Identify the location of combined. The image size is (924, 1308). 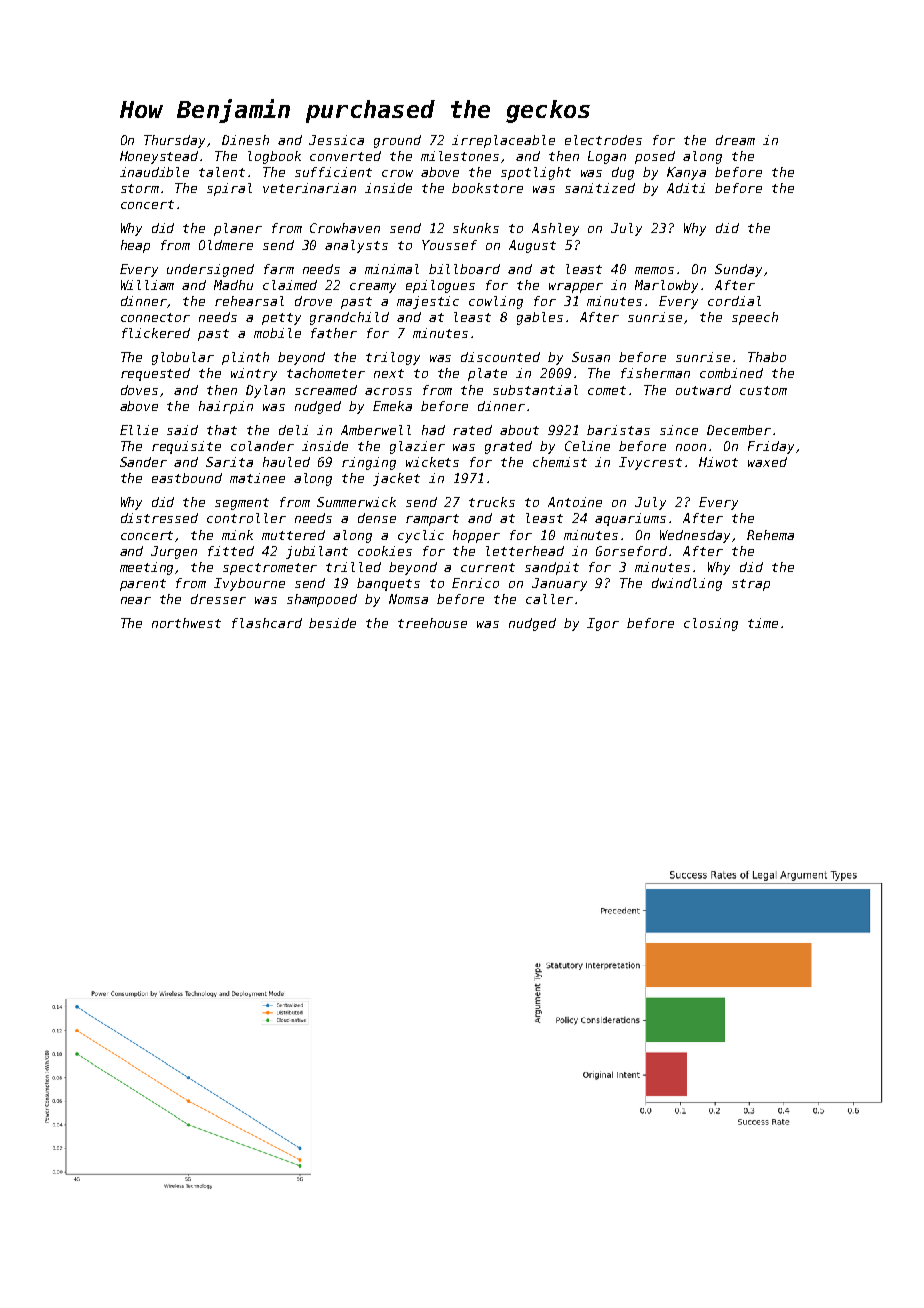
(731, 373).
